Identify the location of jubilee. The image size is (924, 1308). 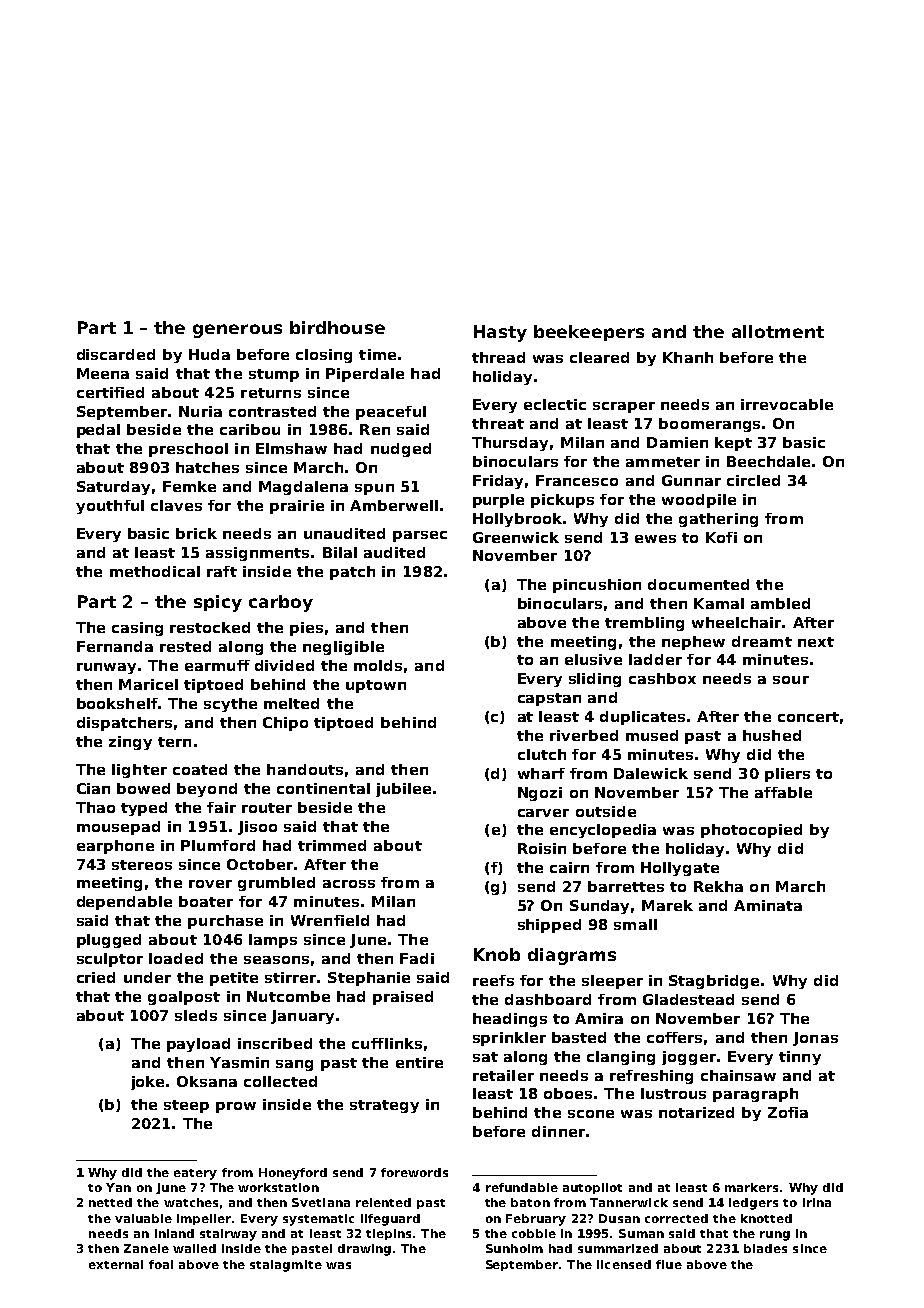
(403, 790).
